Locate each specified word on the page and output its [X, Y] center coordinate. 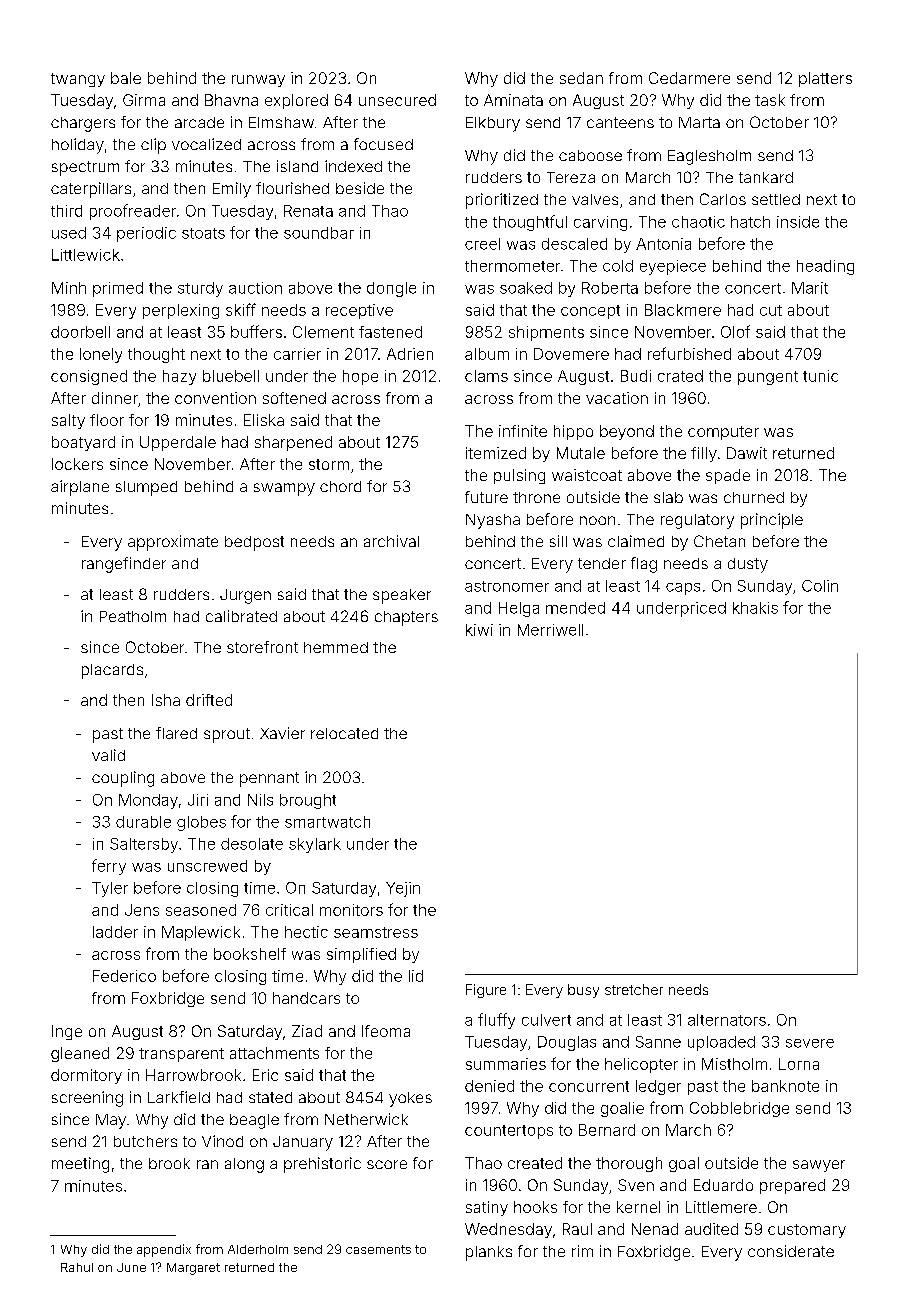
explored [296, 101]
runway [258, 81]
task [770, 100]
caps [683, 589]
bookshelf [250, 954]
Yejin [403, 889]
